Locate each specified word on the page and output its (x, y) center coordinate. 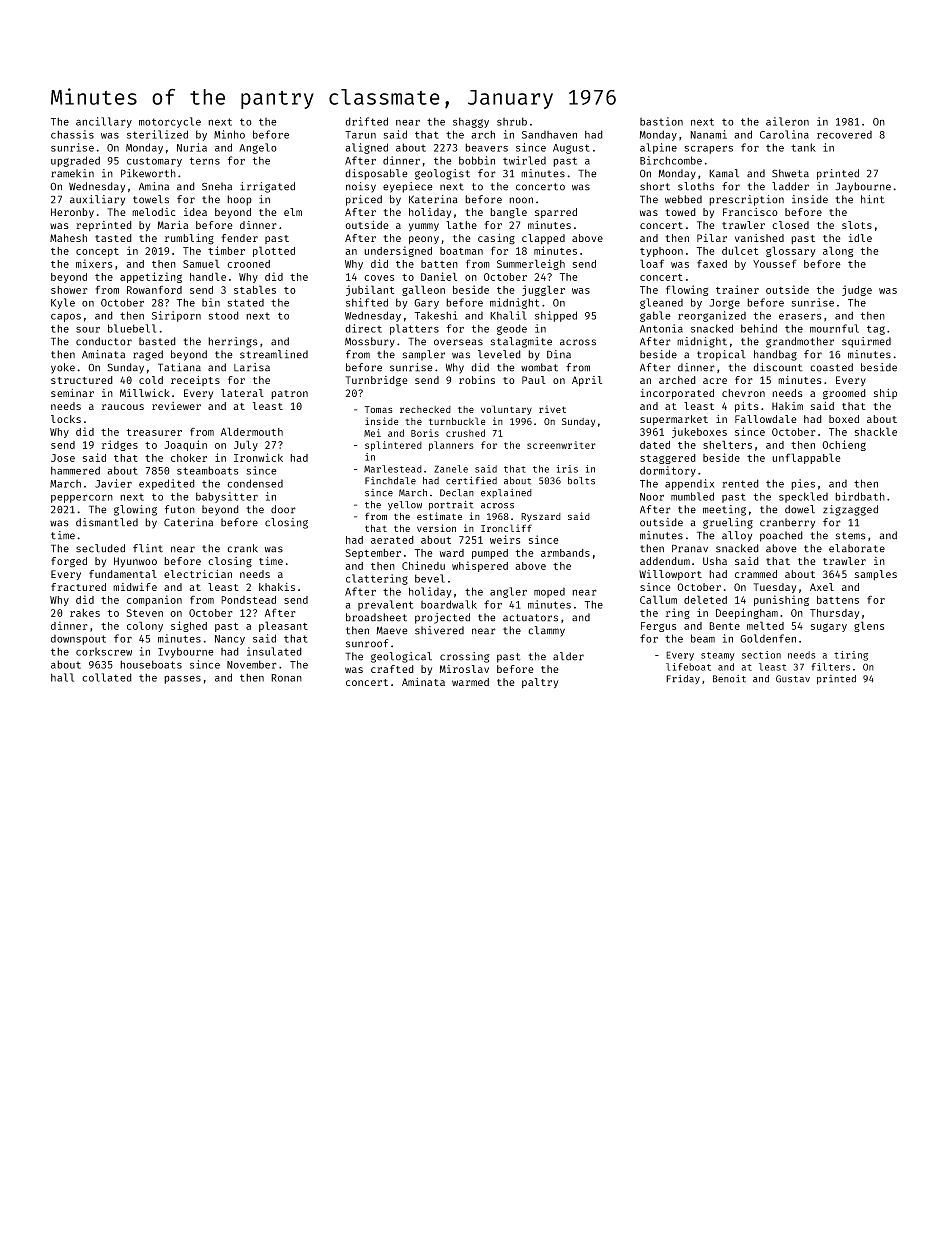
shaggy (471, 123)
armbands (565, 553)
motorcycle (170, 122)
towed (680, 212)
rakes (85, 613)
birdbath (860, 496)
